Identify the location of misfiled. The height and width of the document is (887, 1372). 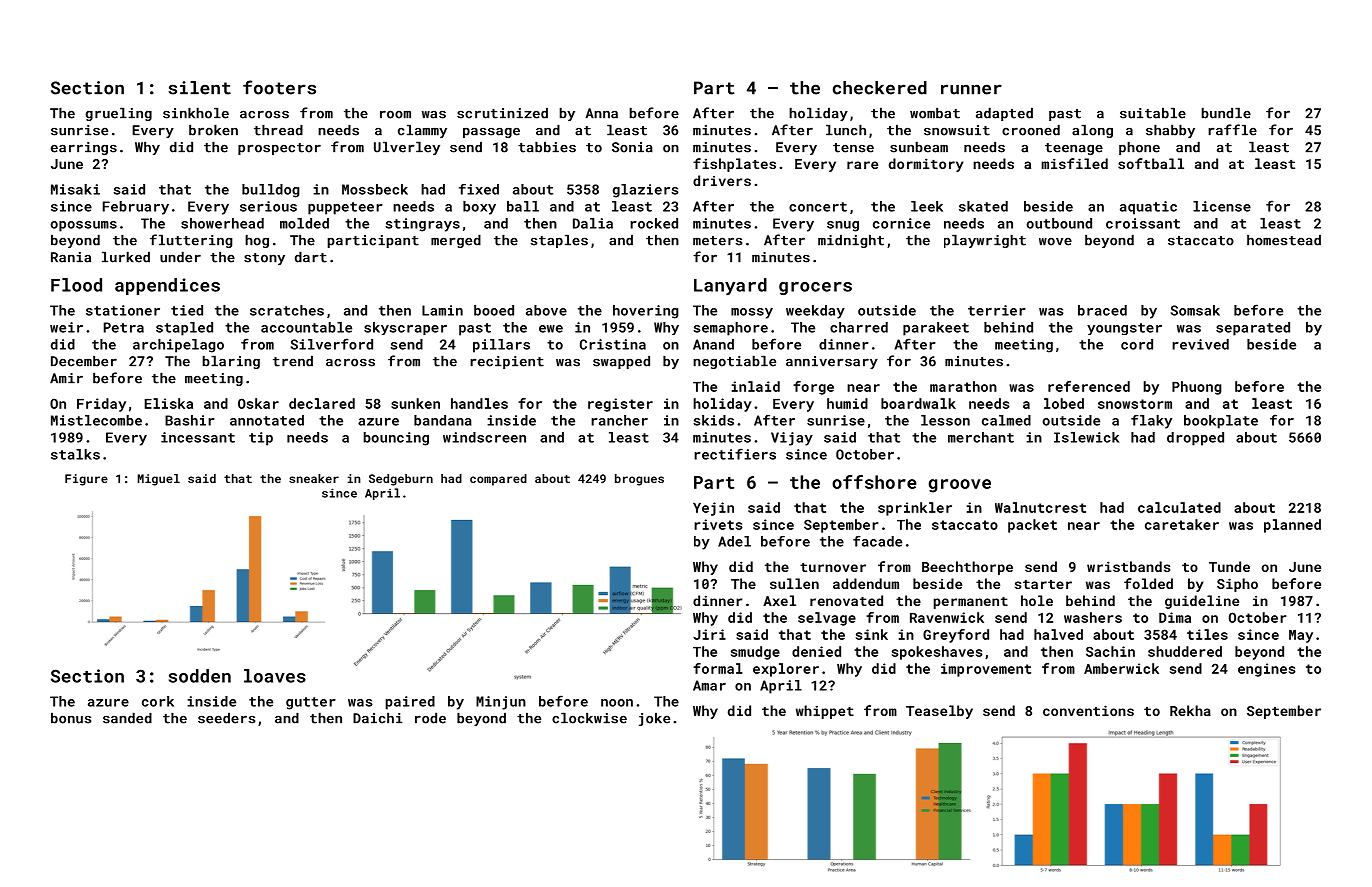
(1075, 163).
